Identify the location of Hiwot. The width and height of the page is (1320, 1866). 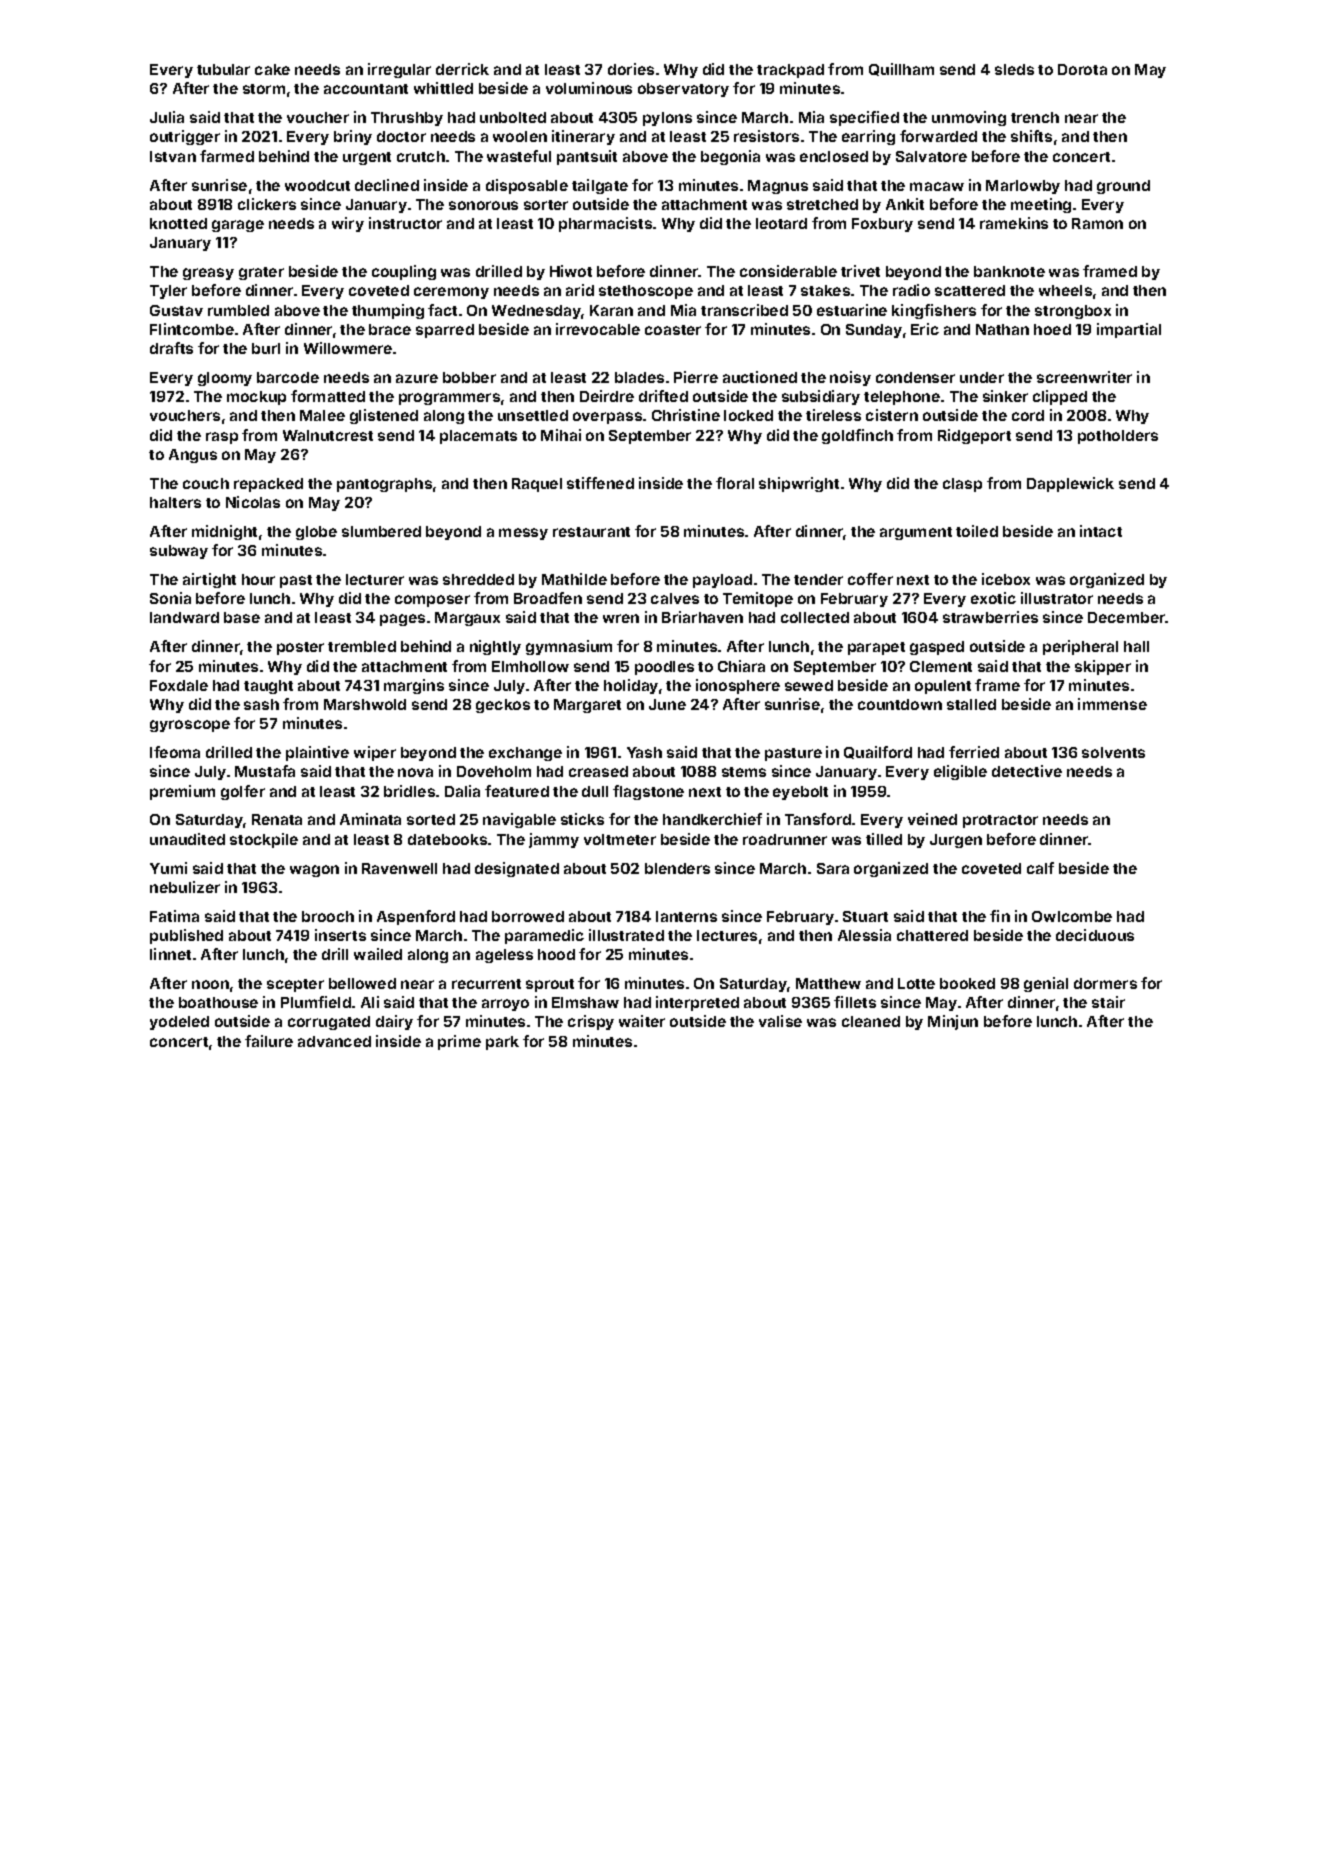
(571, 271).
